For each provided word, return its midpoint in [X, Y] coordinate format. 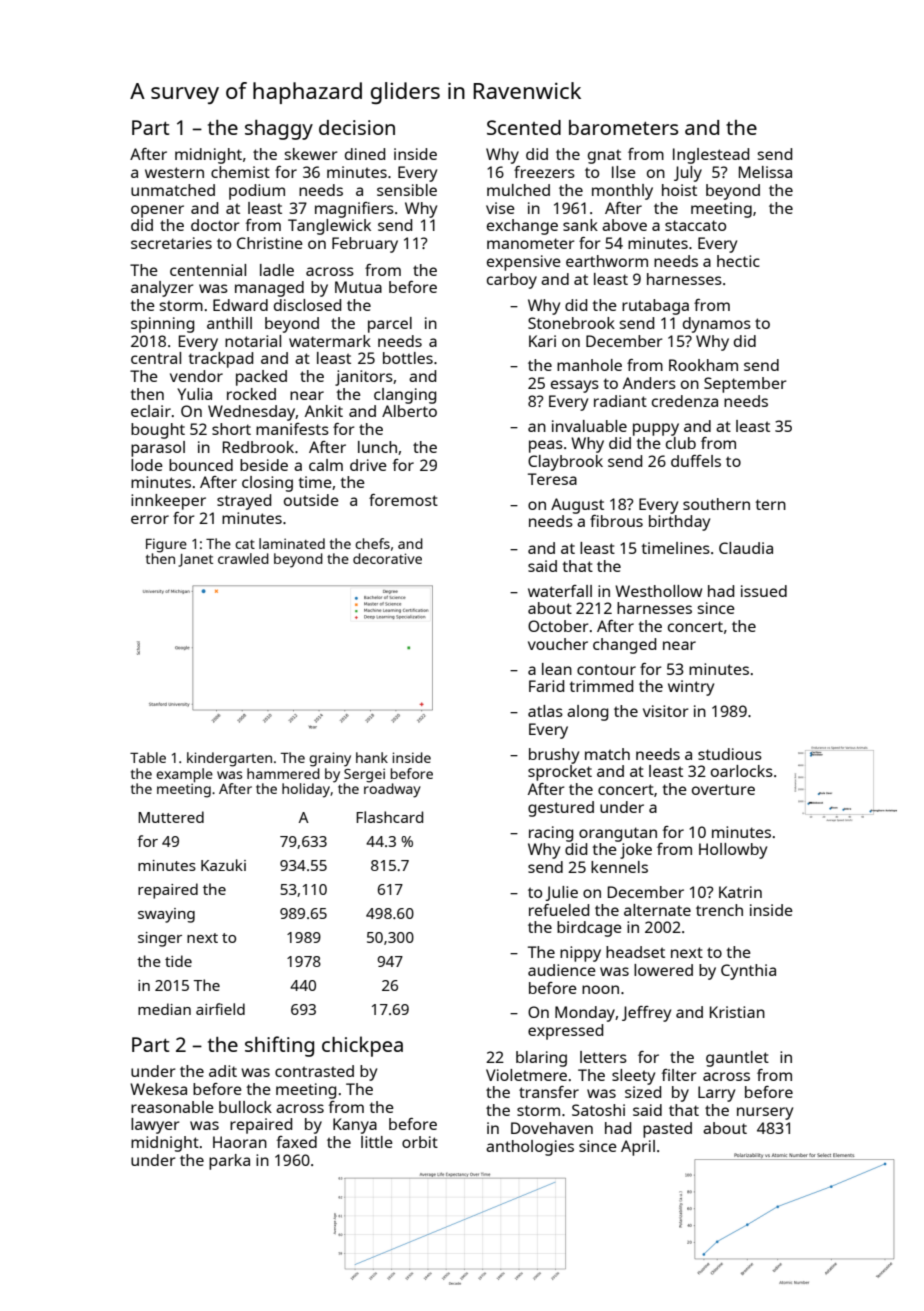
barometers [623, 127]
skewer [311, 154]
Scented [524, 127]
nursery [765, 1113]
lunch [377, 447]
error [150, 519]
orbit [420, 1142]
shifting [279, 1046]
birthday [679, 523]
